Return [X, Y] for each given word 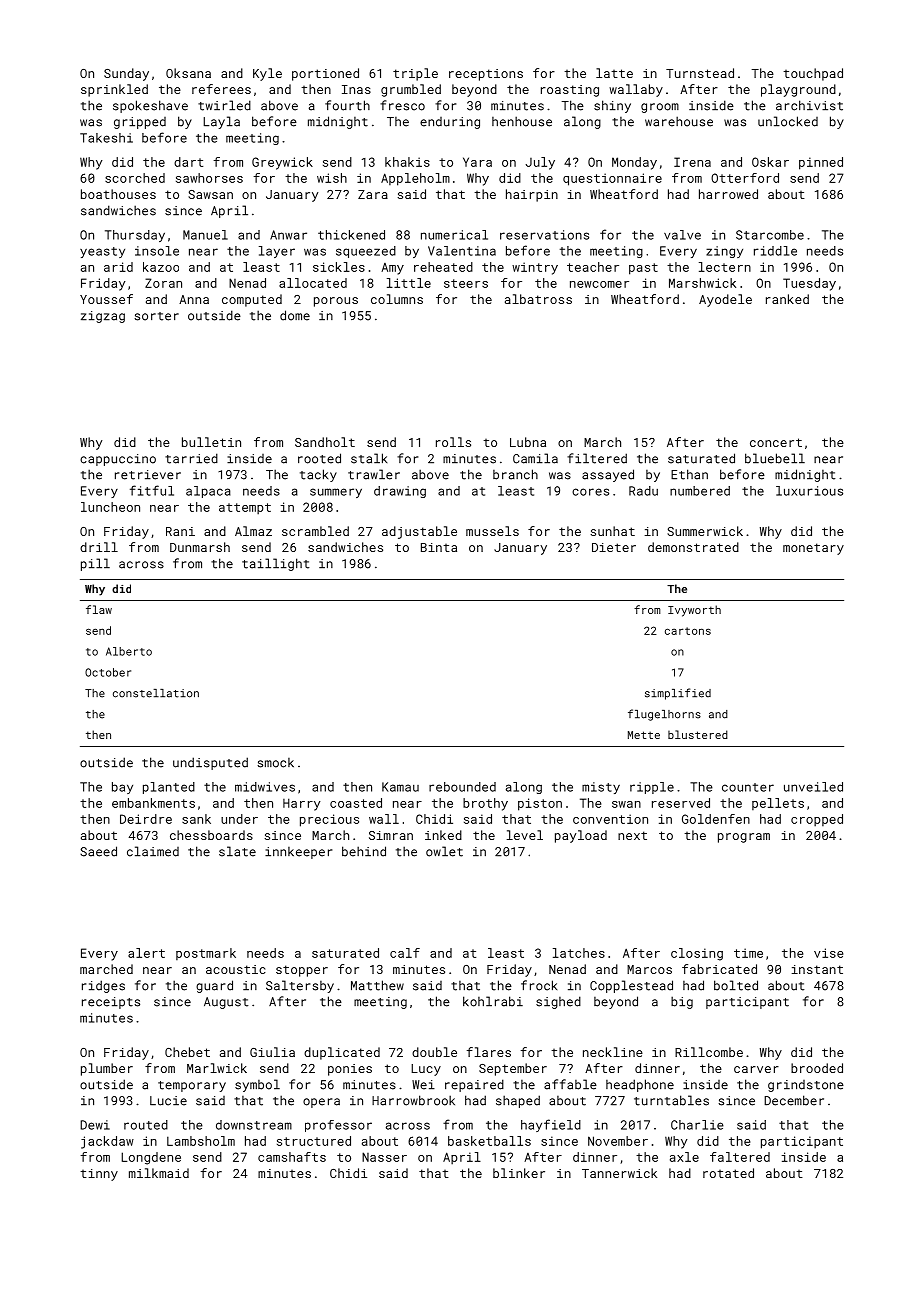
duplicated [342, 1053]
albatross [538, 299]
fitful [152, 490]
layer [277, 252]
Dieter [614, 547]
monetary [813, 549]
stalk [369, 458]
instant [817, 969]
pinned [821, 163]
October [108, 672]
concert [776, 442]
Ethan [689, 474]
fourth [347, 105]
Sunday [126, 74]
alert [146, 953]
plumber [107, 1069]
